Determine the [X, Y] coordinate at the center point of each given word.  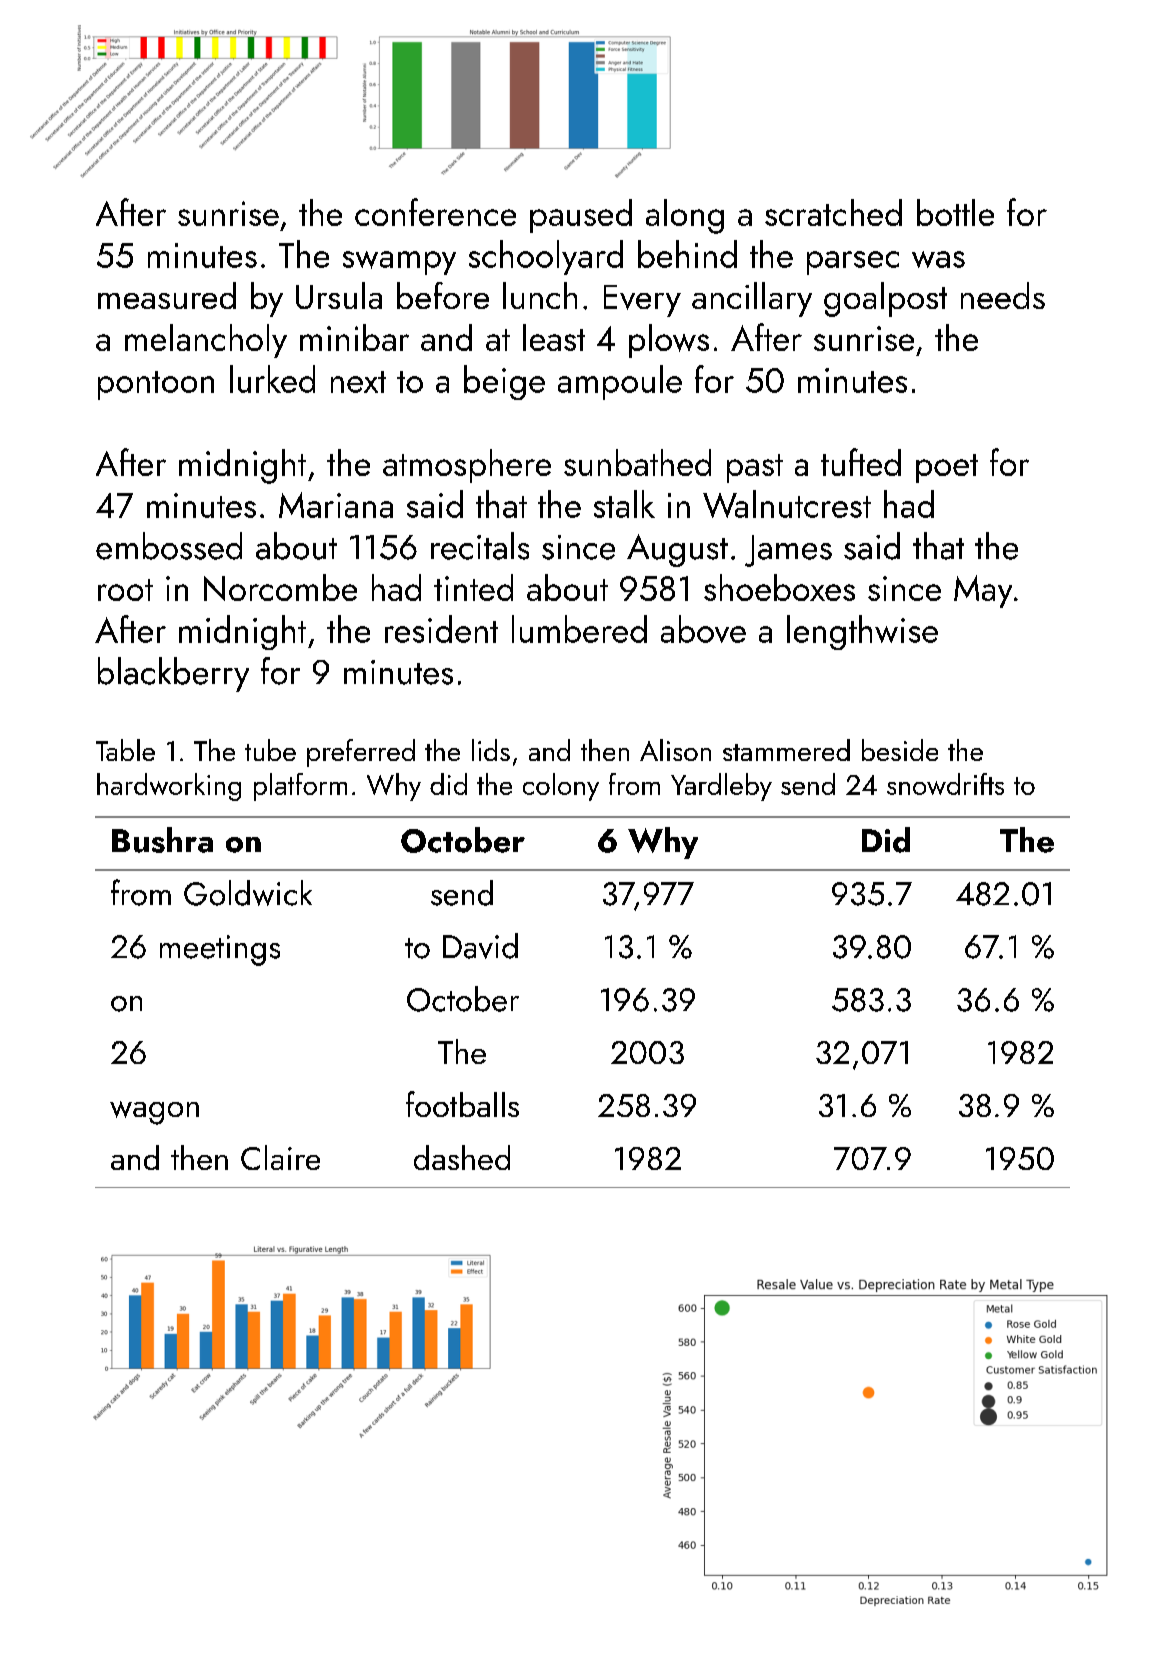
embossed [169, 546]
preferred [361, 753]
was [938, 259]
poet [947, 468]
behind [687, 254]
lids [491, 750]
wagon [154, 1113]
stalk [624, 504]
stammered [786, 750]
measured [167, 295]
